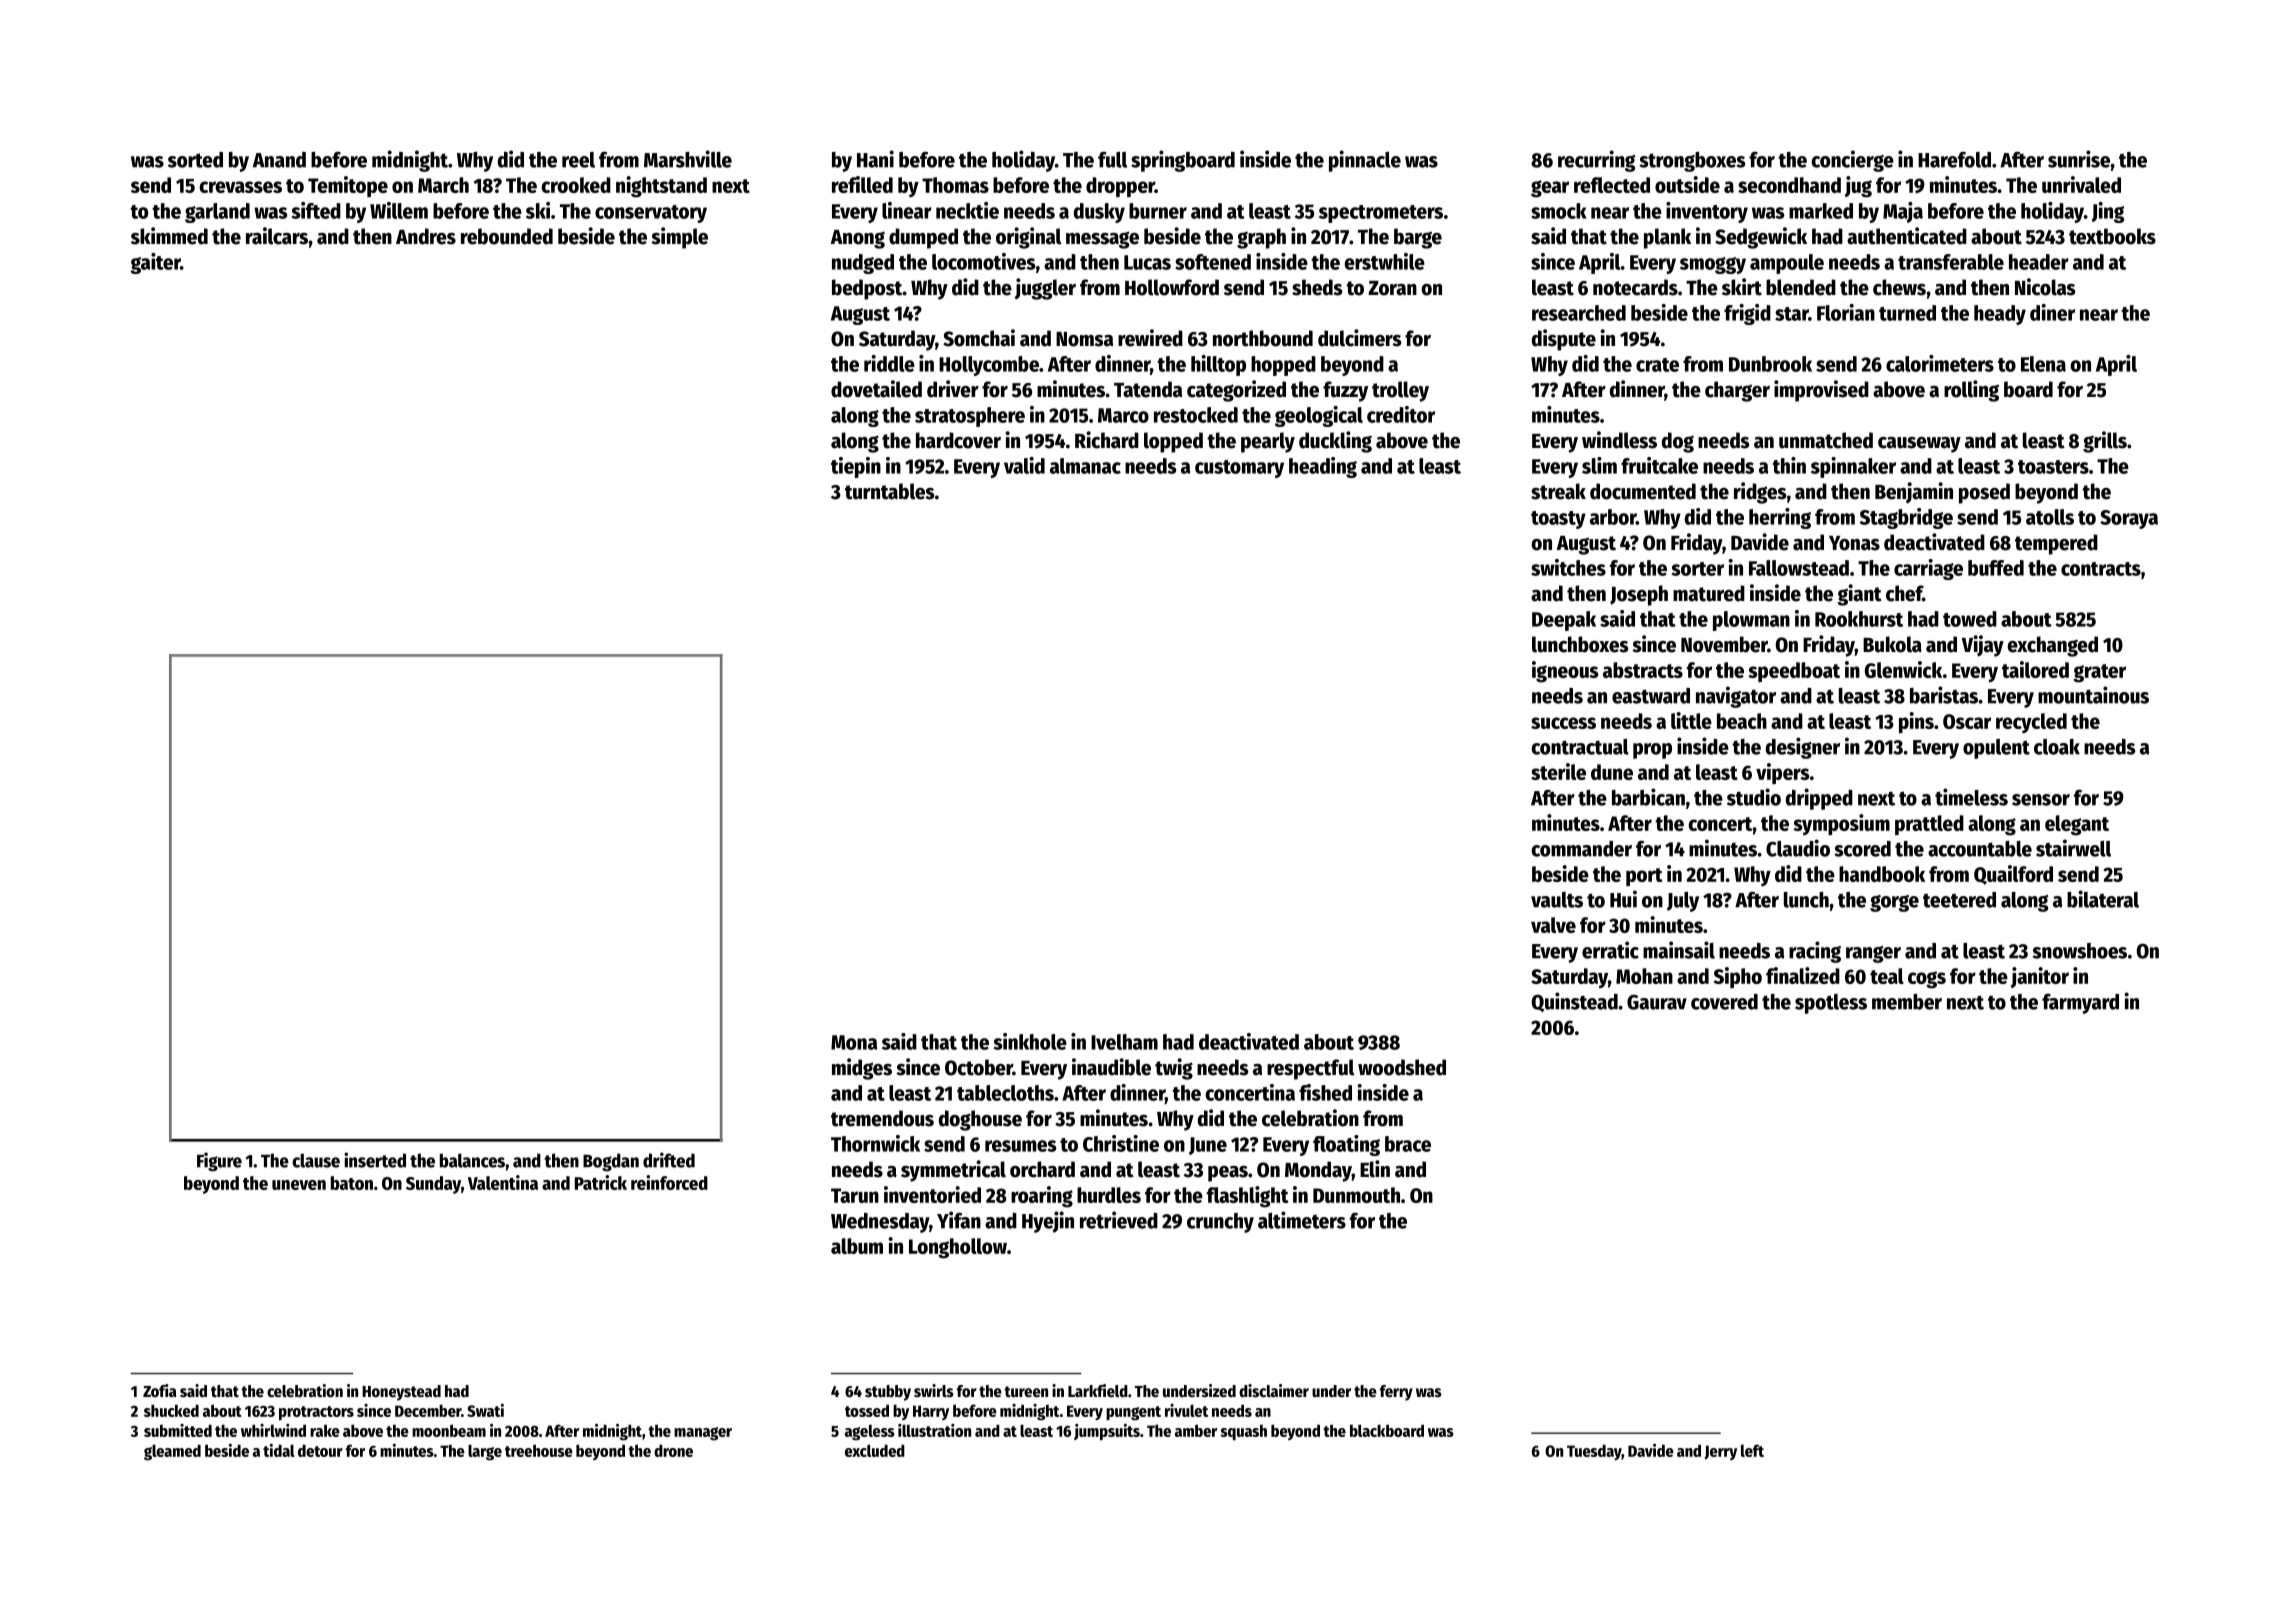 This image has width=2292, height=1620. Describe the element at coordinates (1692, 162) in the image. I see `strongboxes` at that location.
